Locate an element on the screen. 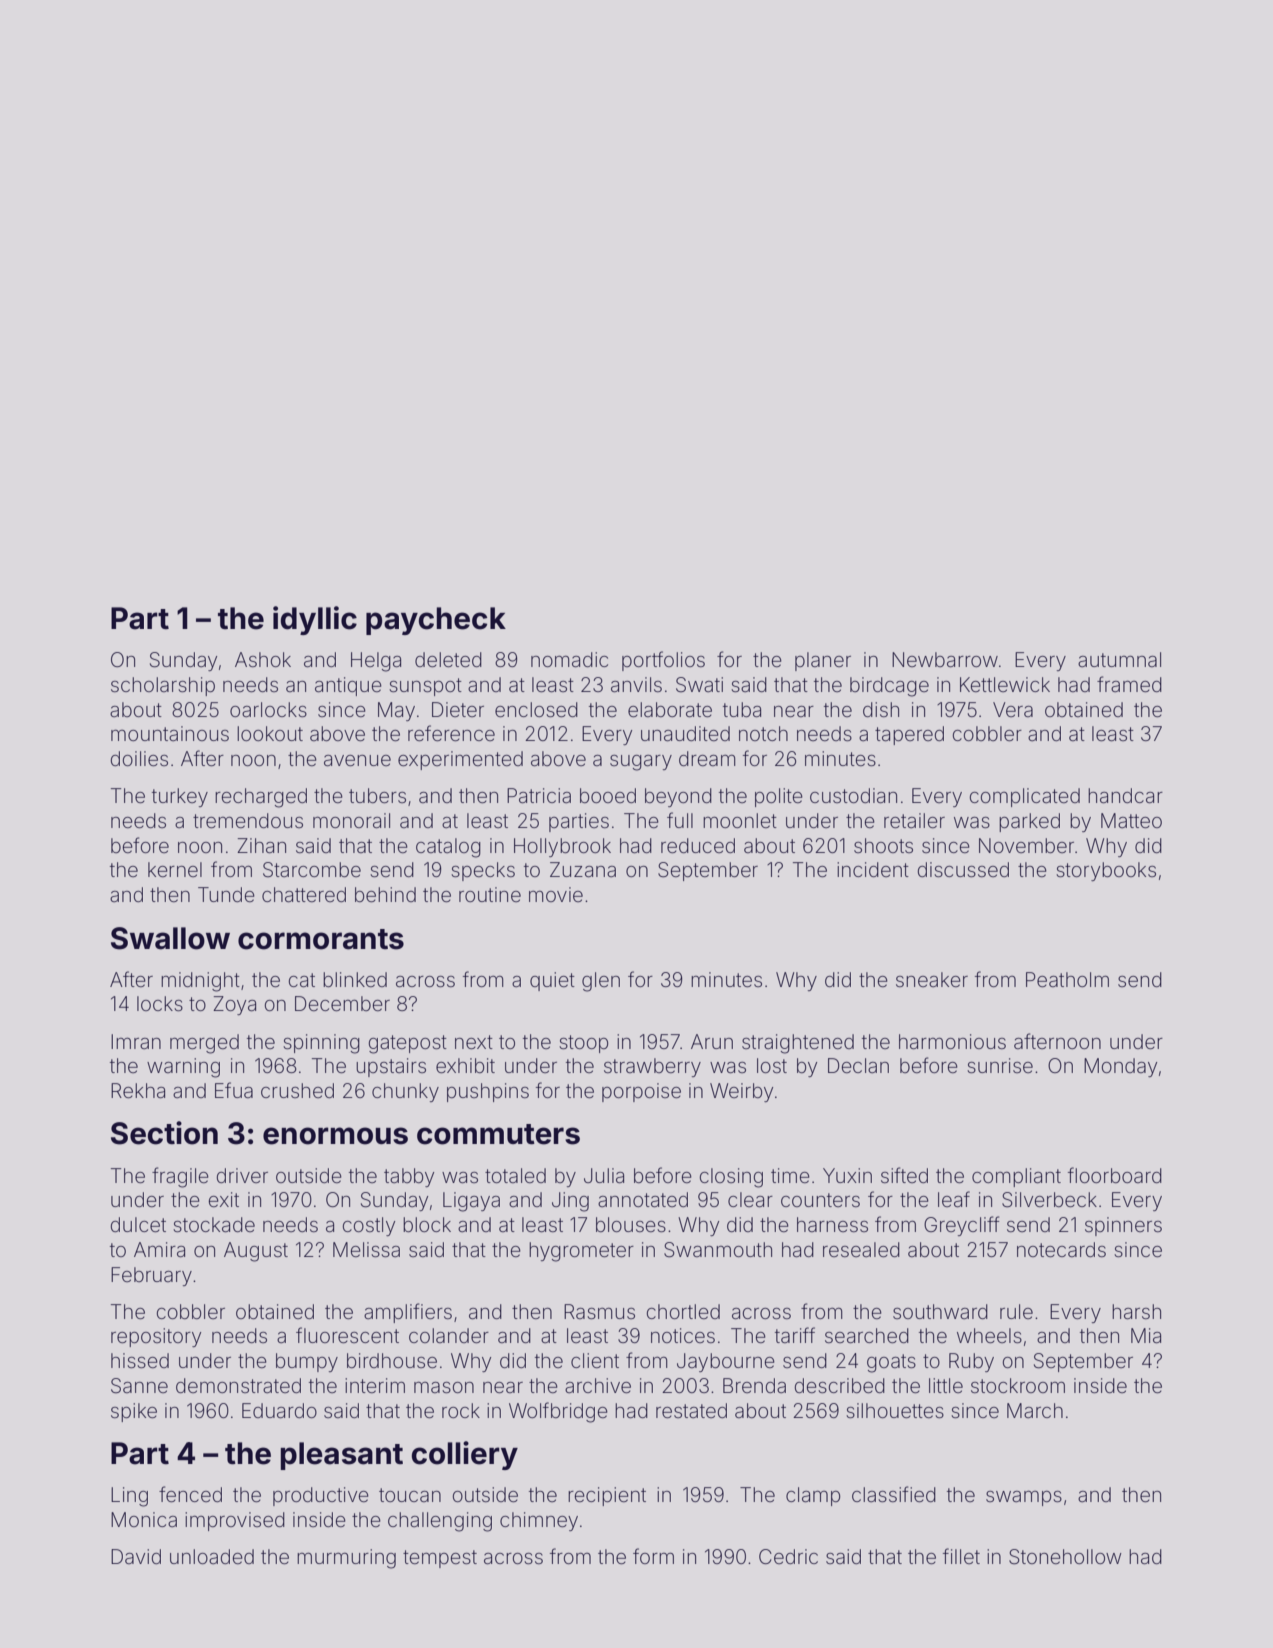 Image resolution: width=1273 pixels, height=1648 pixels. May is located at coordinates (396, 711).
